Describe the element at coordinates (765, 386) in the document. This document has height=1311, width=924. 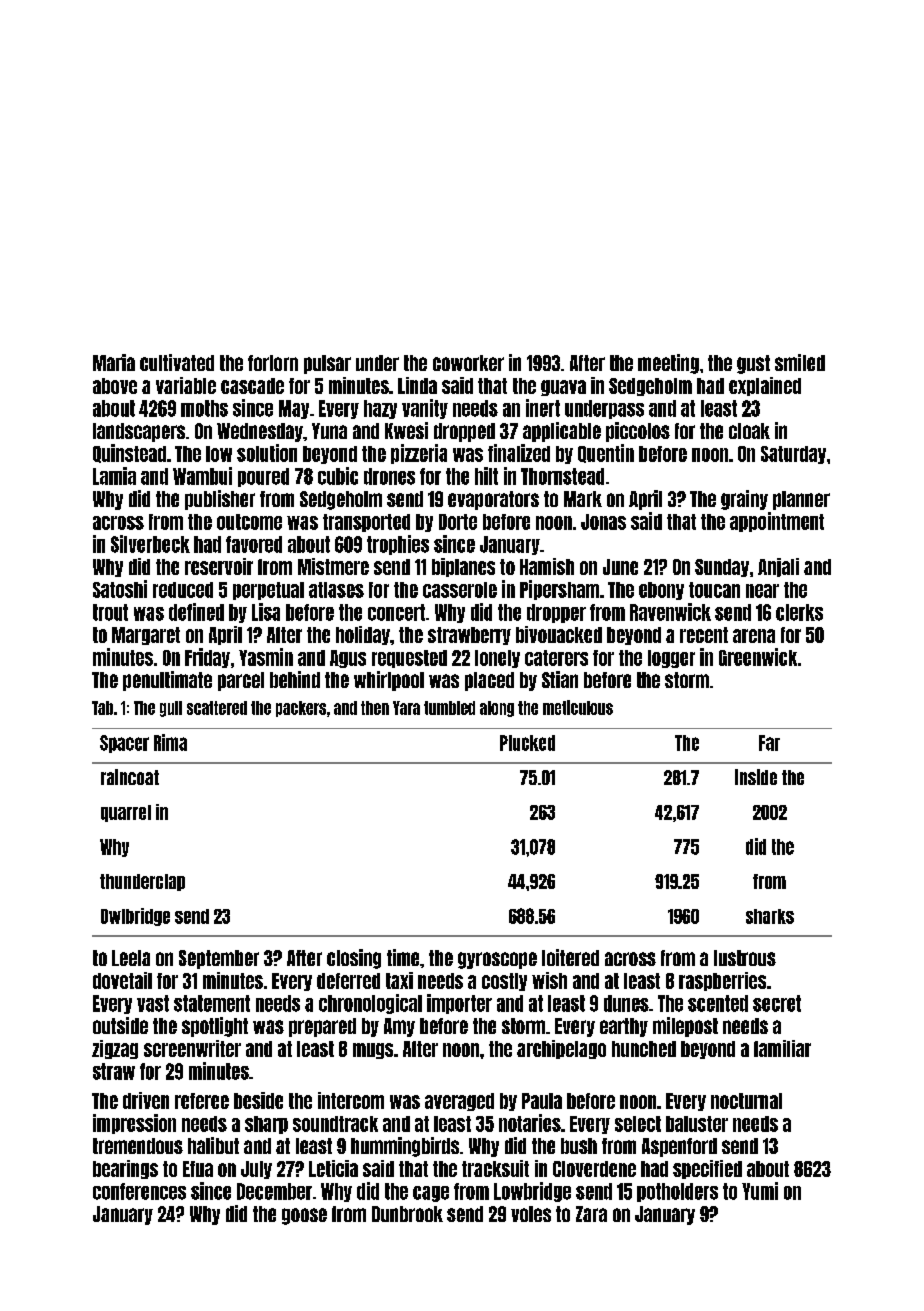
I see `explained` at that location.
